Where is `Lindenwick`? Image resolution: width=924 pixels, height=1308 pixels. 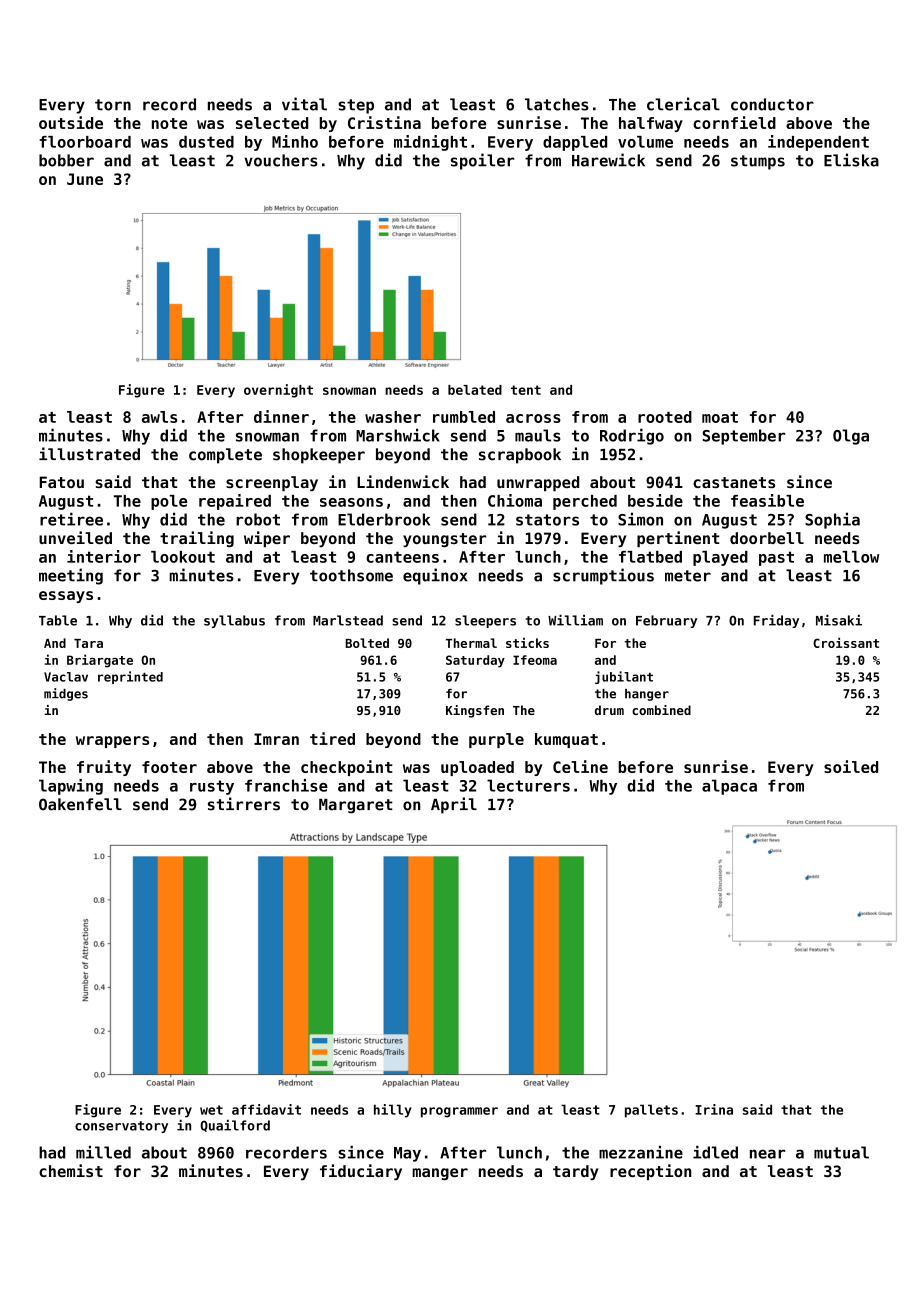 Lindenwick is located at coordinates (403, 481).
